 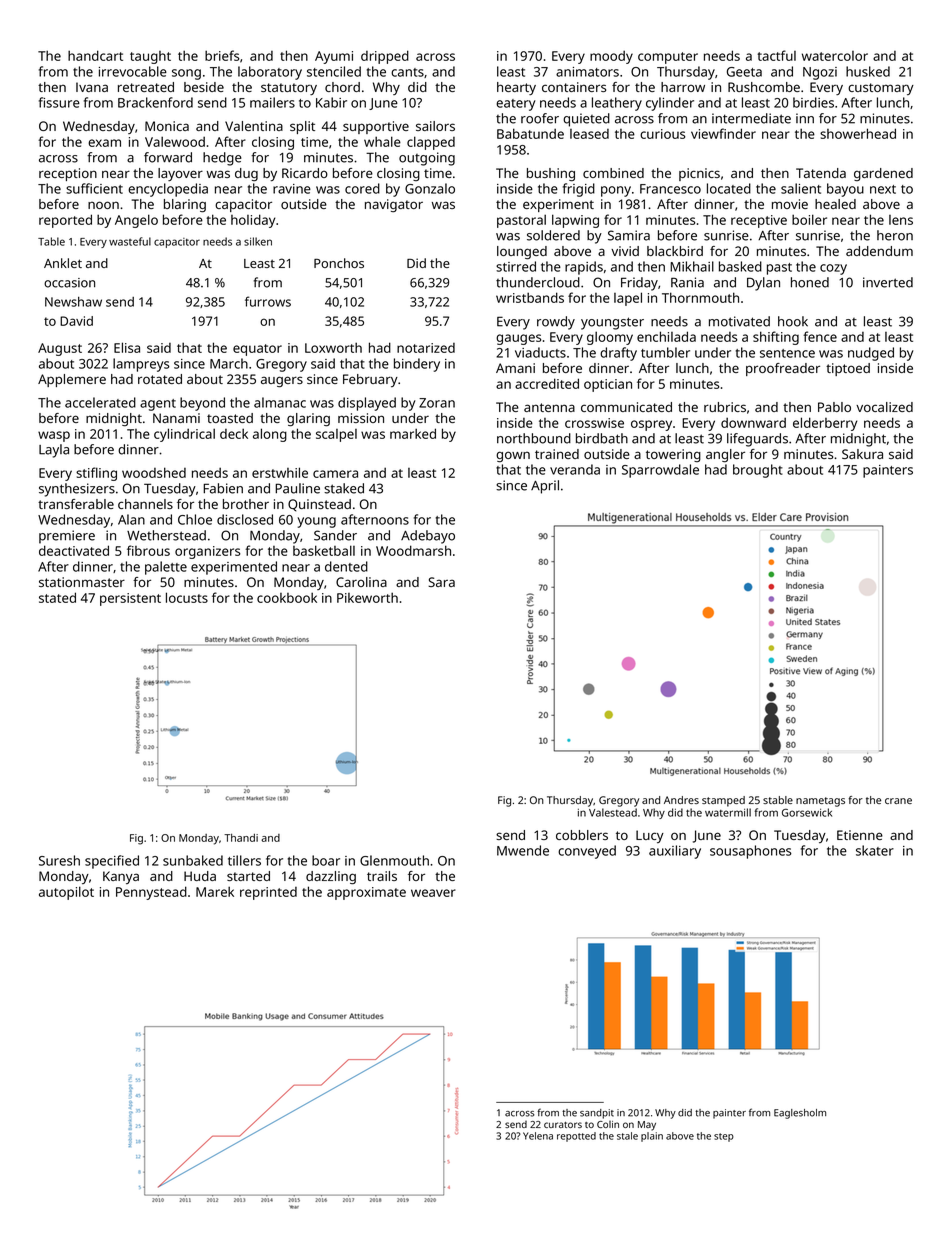 I want to click on sandpit, so click(x=597, y=1114).
